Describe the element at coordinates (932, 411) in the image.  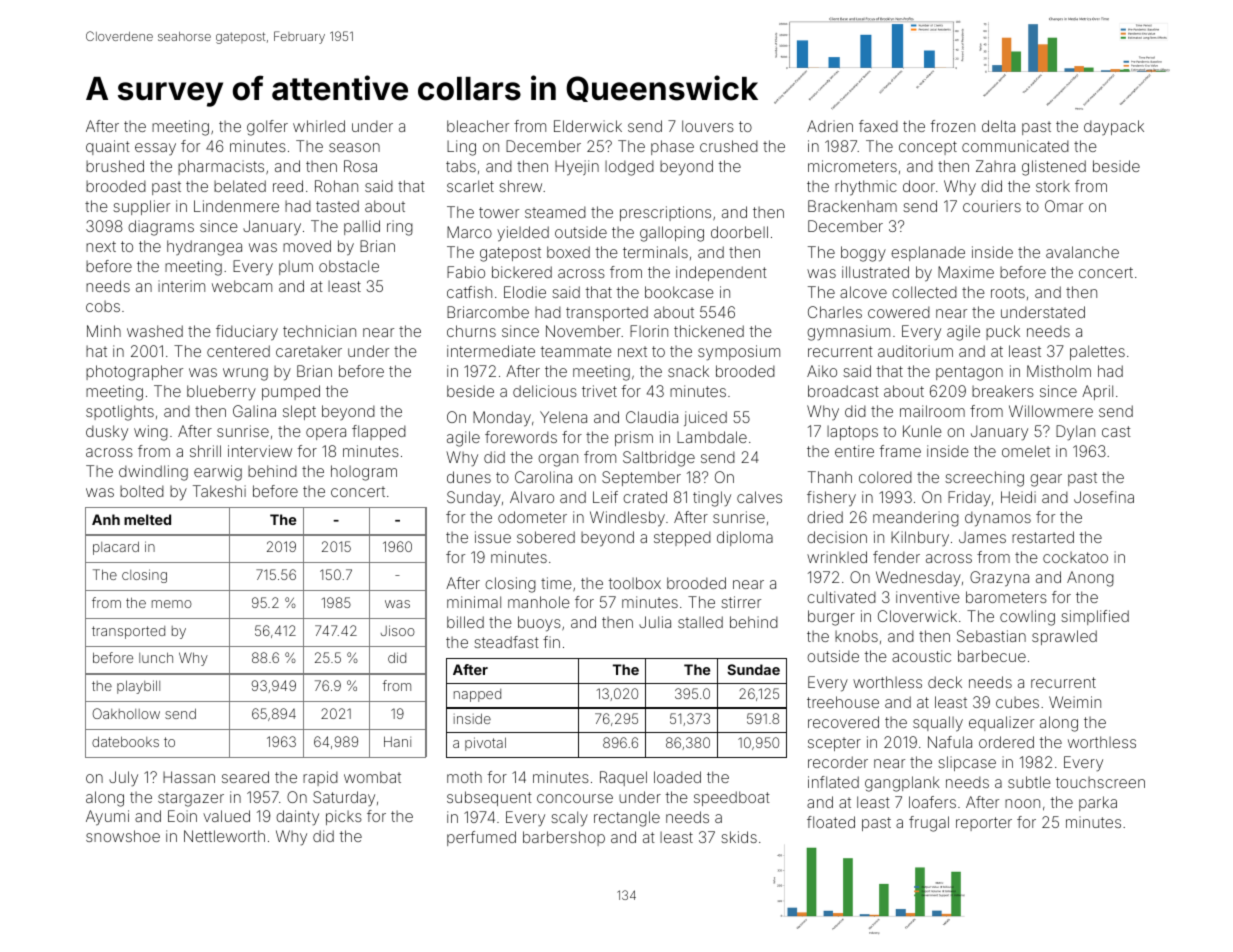
I see `mailroom` at that location.
